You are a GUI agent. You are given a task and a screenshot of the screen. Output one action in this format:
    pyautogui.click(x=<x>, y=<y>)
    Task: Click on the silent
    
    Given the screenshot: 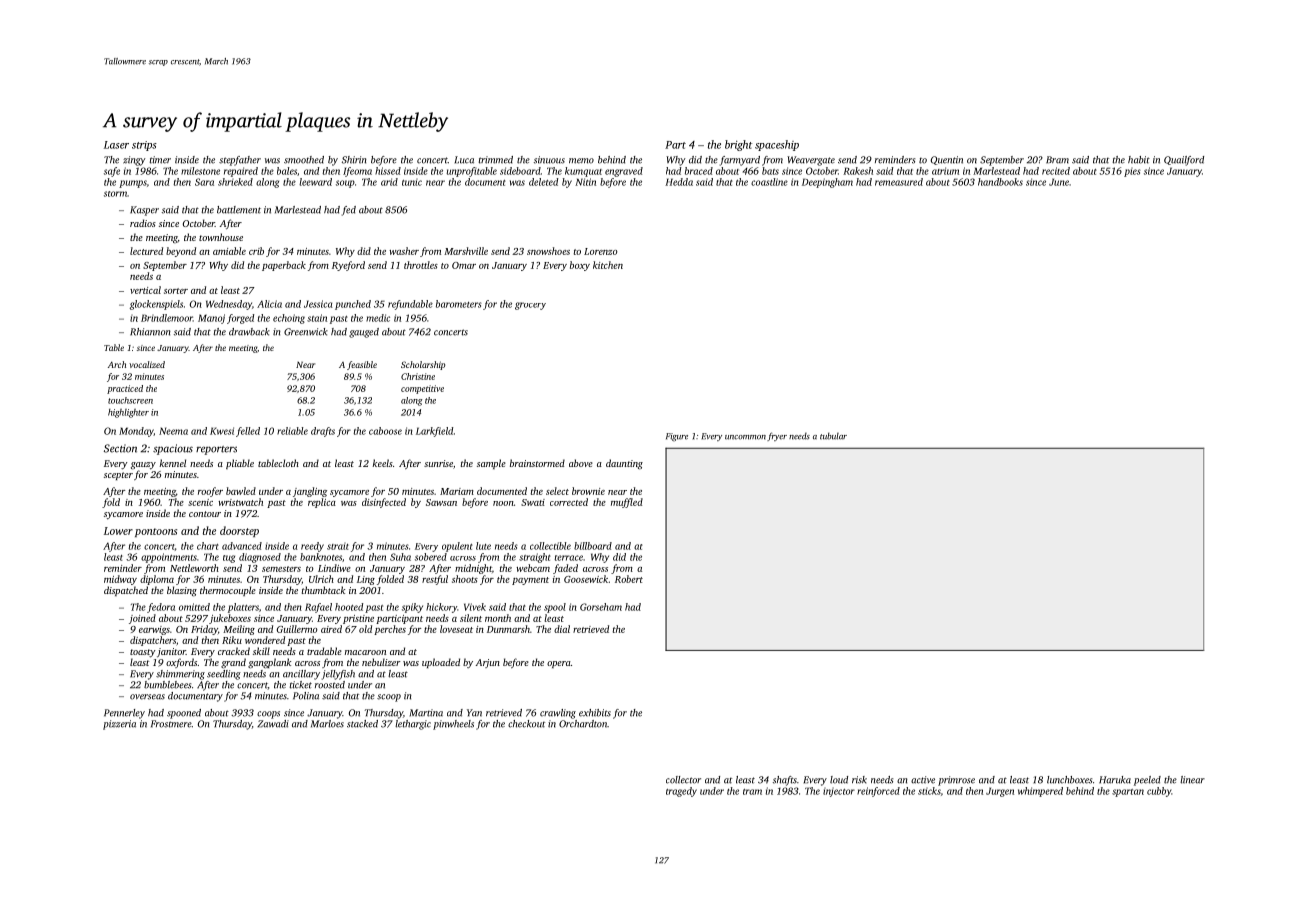 What is the action you would take?
    pyautogui.click(x=471, y=618)
